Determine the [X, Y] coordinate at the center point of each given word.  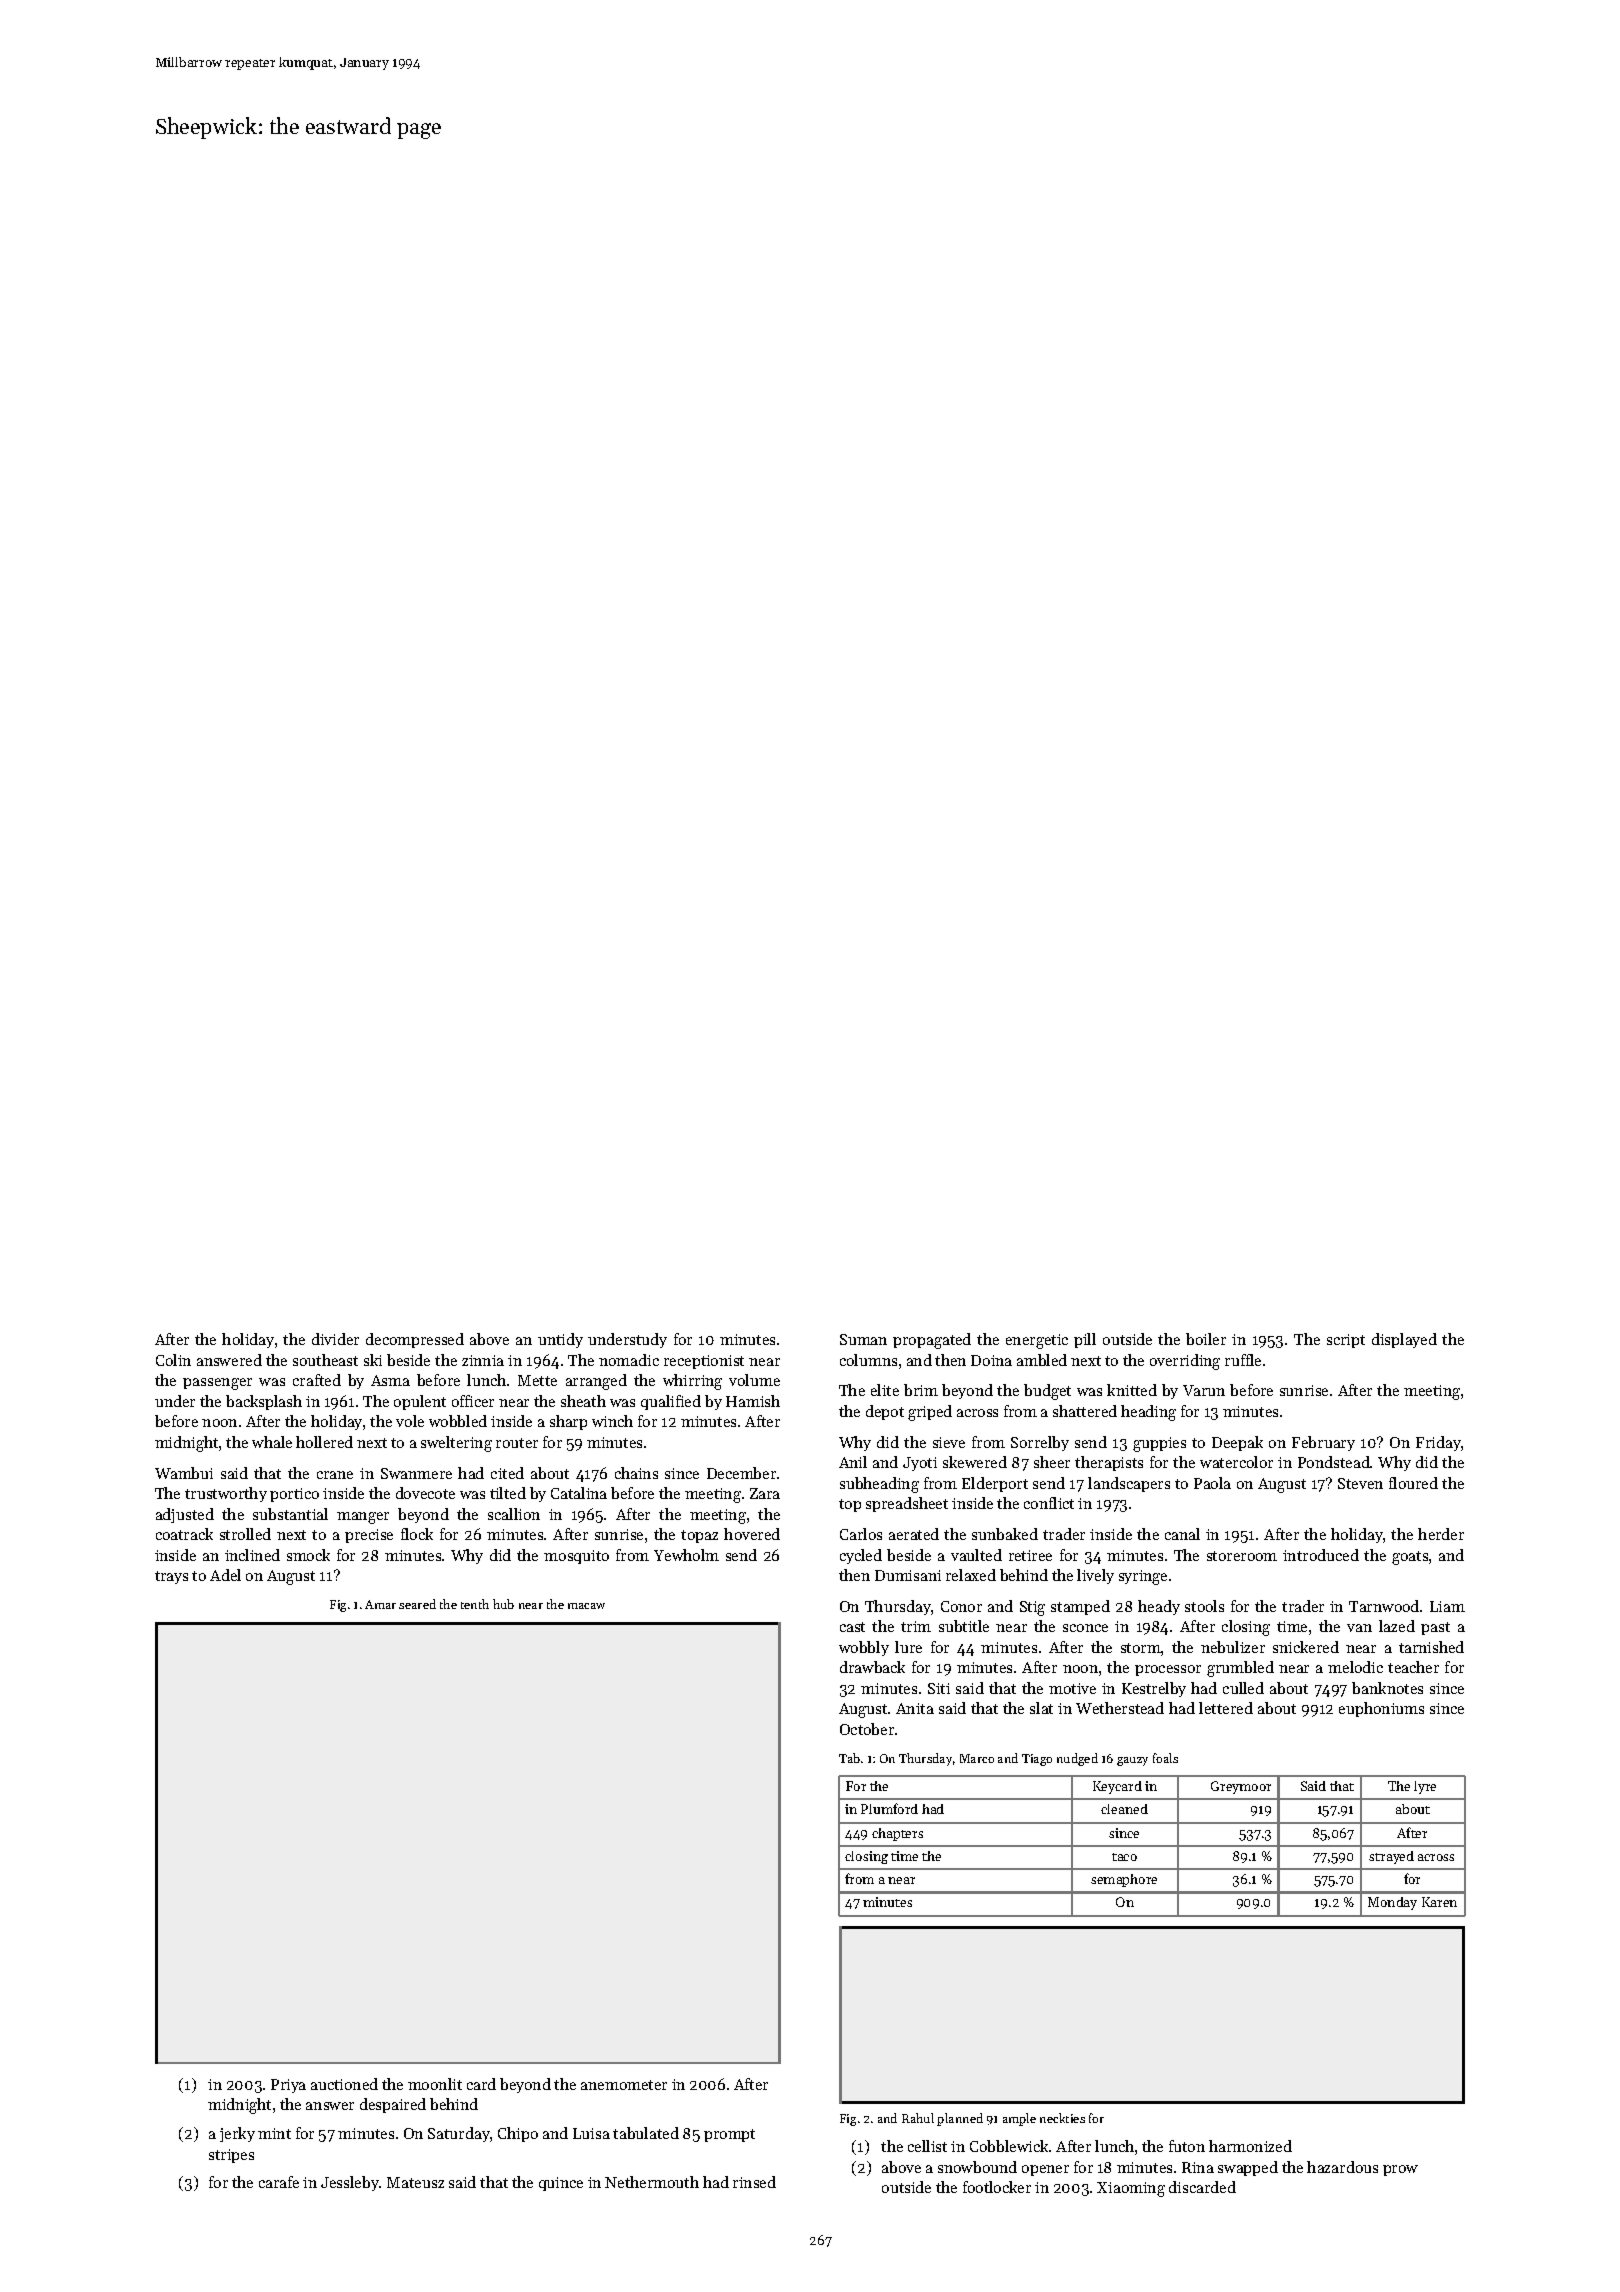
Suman [863, 1339]
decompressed [415, 1340]
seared [417, 1604]
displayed [1404, 1340]
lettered [1226, 1708]
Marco [977, 1758]
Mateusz [415, 2182]
